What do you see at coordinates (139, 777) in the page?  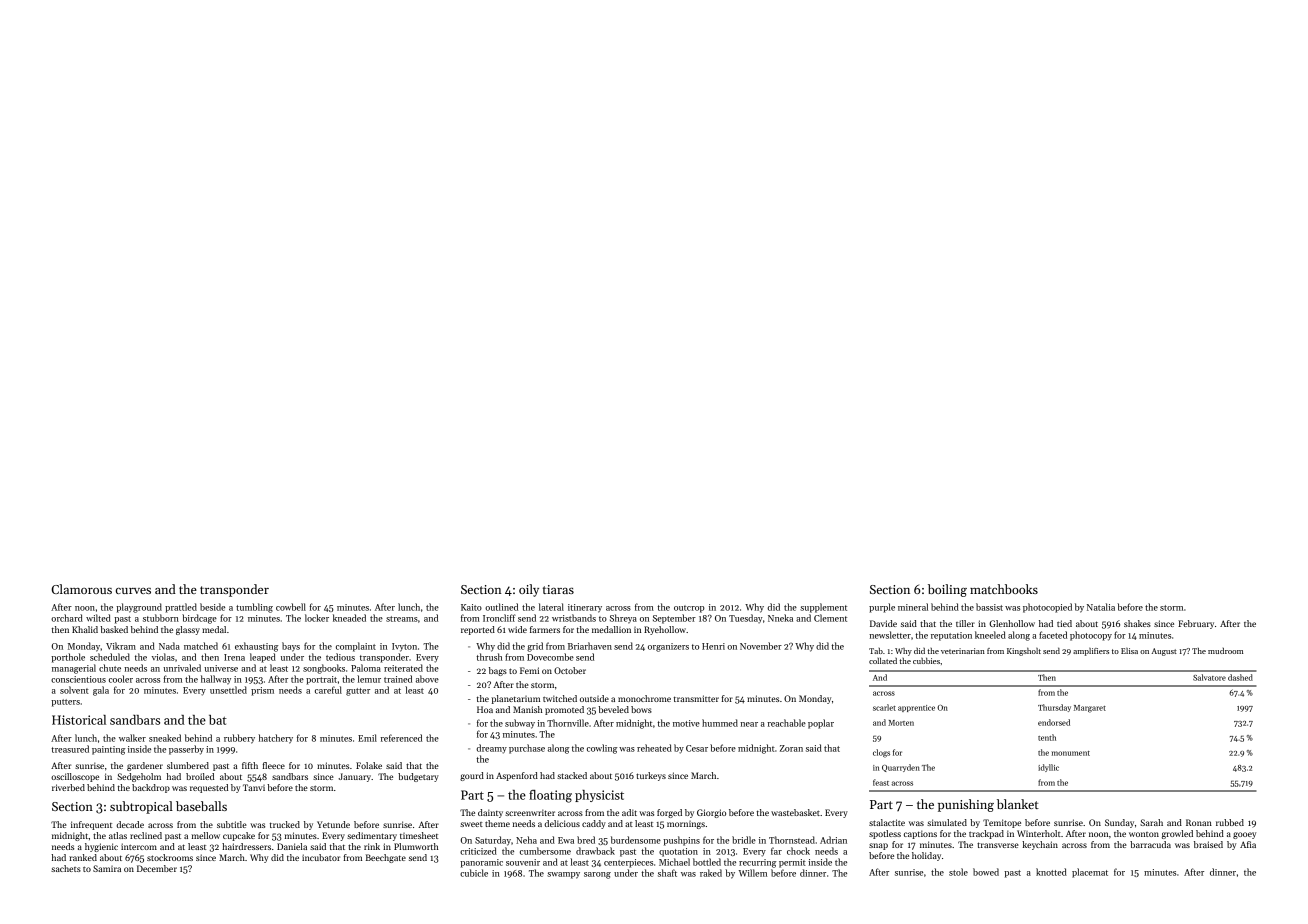 I see `Sedgeholm` at bounding box center [139, 777].
